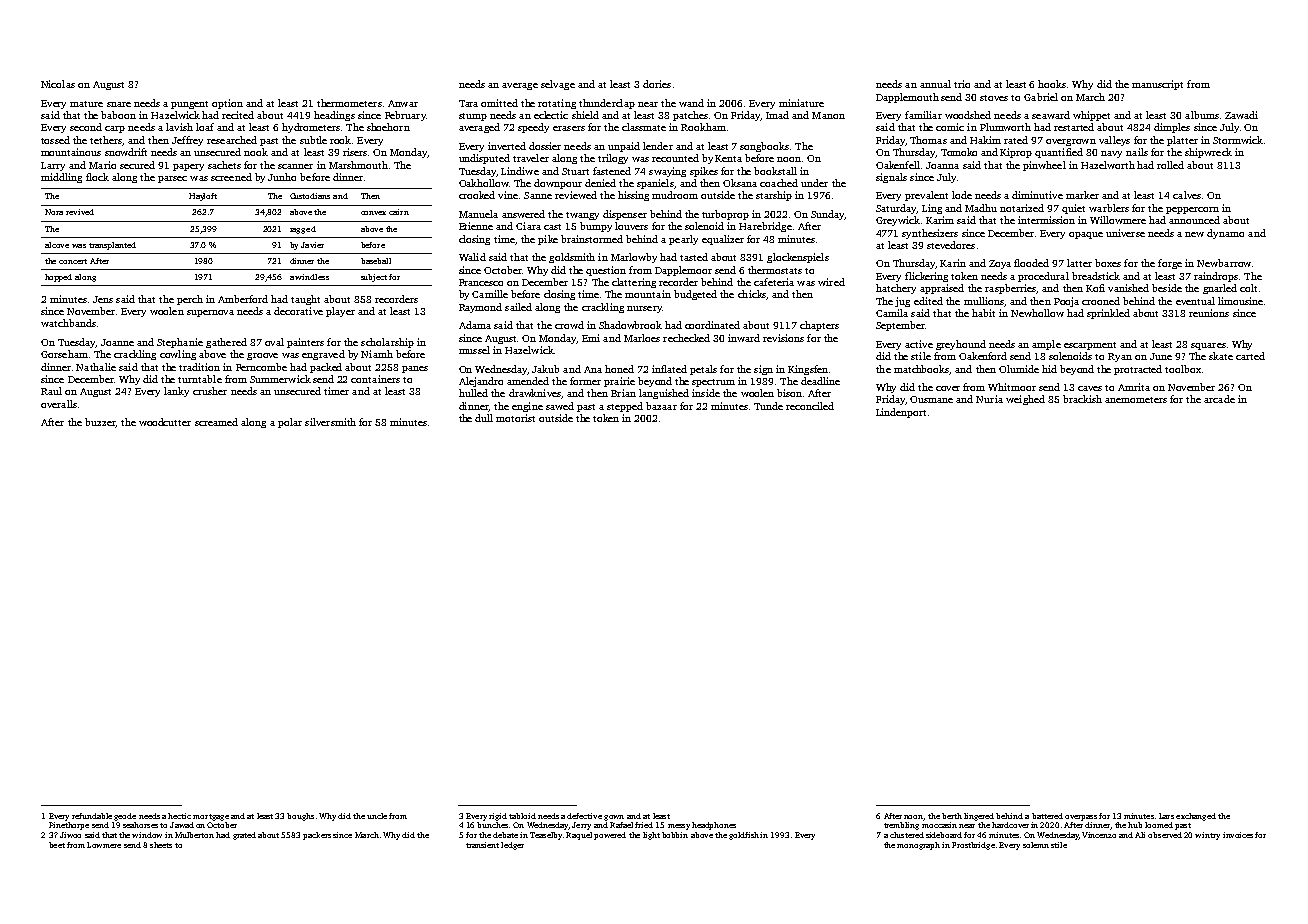  What do you see at coordinates (165, 422) in the screenshot?
I see `woodcutter` at bounding box center [165, 422].
